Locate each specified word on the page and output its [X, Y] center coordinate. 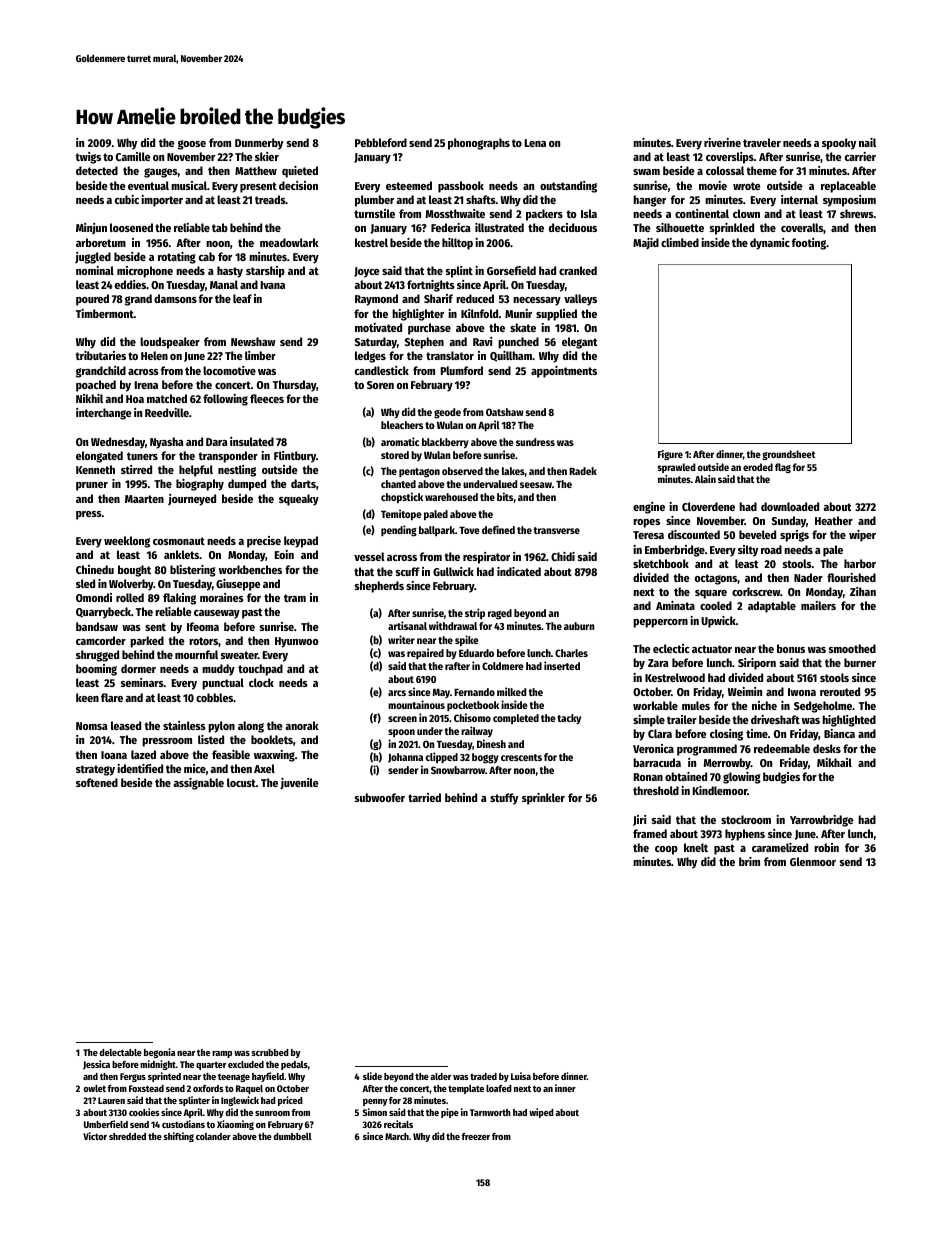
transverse [557, 530]
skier [267, 156]
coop [666, 850]
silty [748, 551]
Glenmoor [813, 861]
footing [809, 244]
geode [447, 413]
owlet [95, 1088]
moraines [222, 597]
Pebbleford [381, 142]
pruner [92, 486]
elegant [579, 343]
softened [97, 782]
